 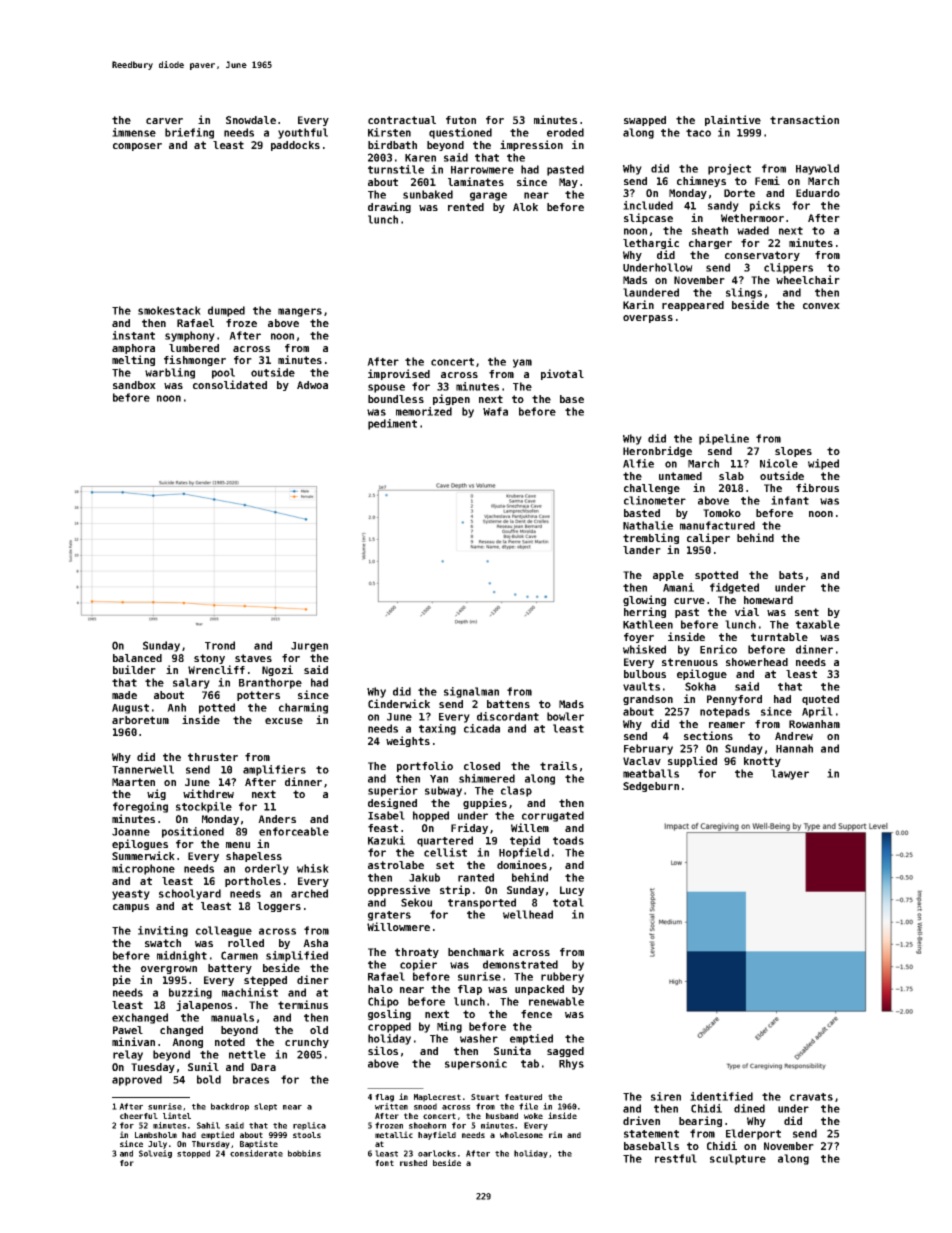 What do you see at coordinates (733, 120) in the screenshot?
I see `plaintive` at bounding box center [733, 120].
